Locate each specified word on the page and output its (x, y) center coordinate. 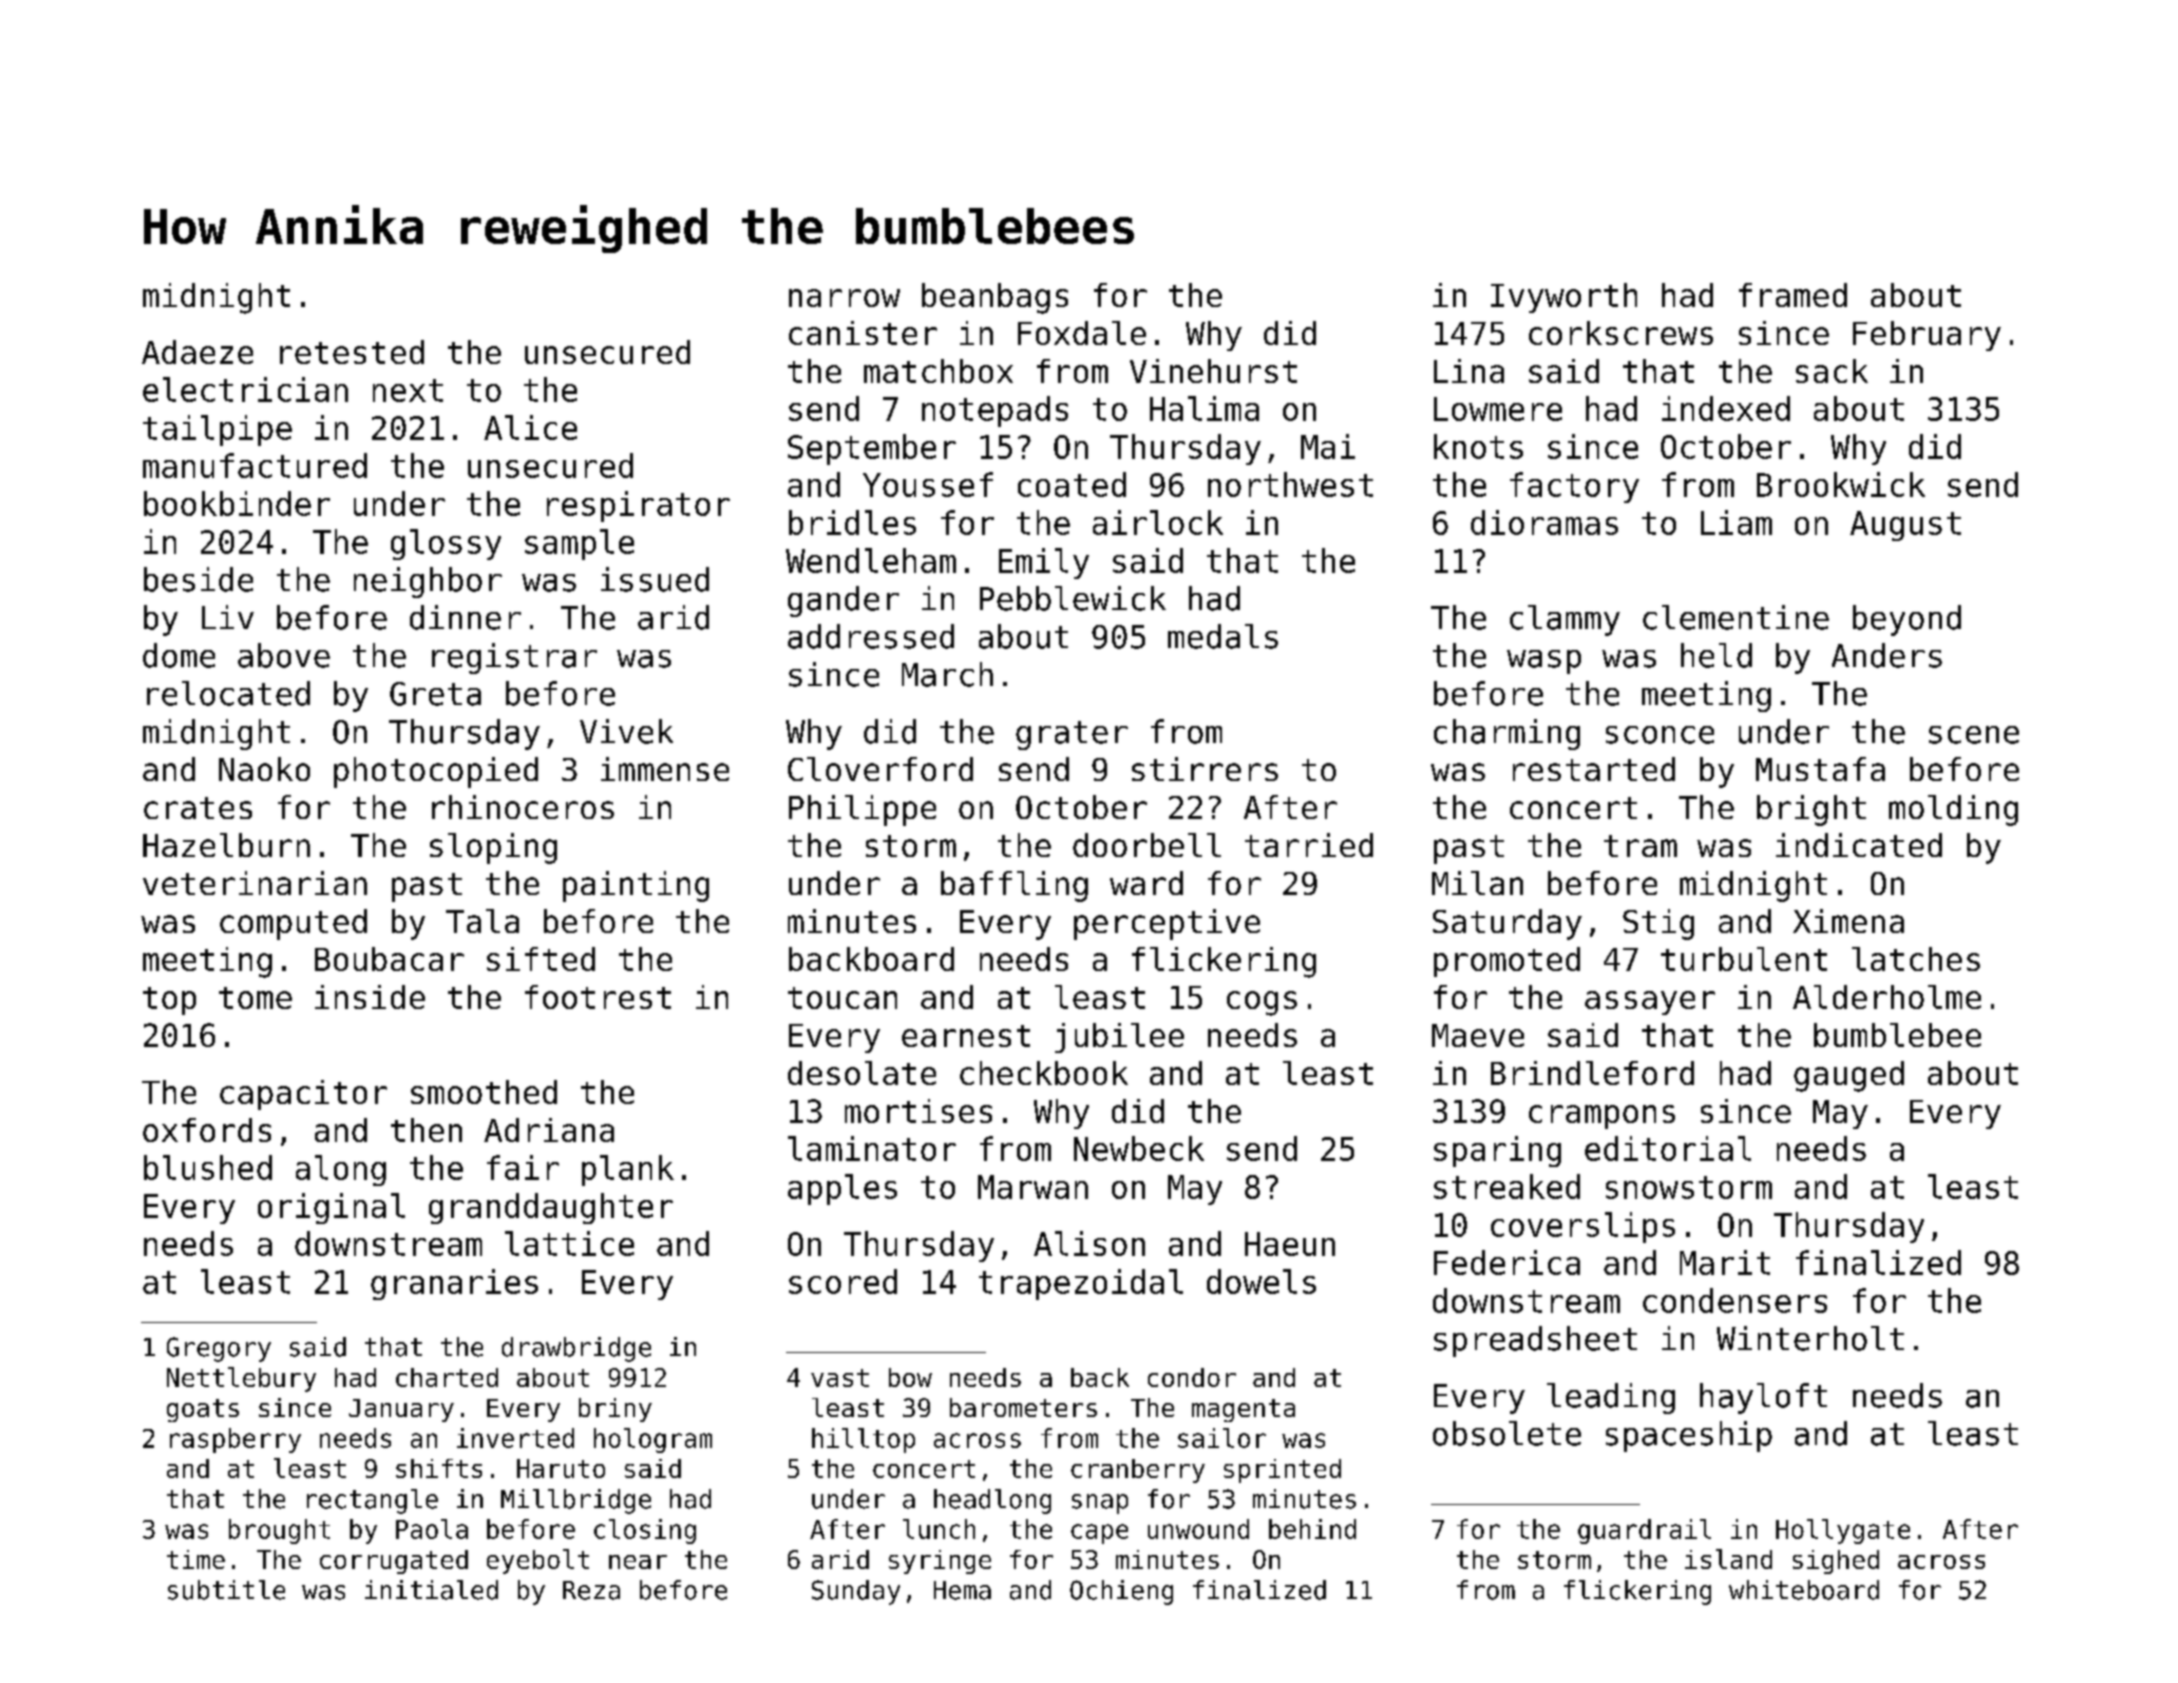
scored (843, 1281)
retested (352, 352)
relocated (228, 693)
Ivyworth (1564, 298)
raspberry (235, 1440)
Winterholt (1810, 1338)
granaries (454, 1284)
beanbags (995, 298)
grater (1072, 735)
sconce (1660, 735)
